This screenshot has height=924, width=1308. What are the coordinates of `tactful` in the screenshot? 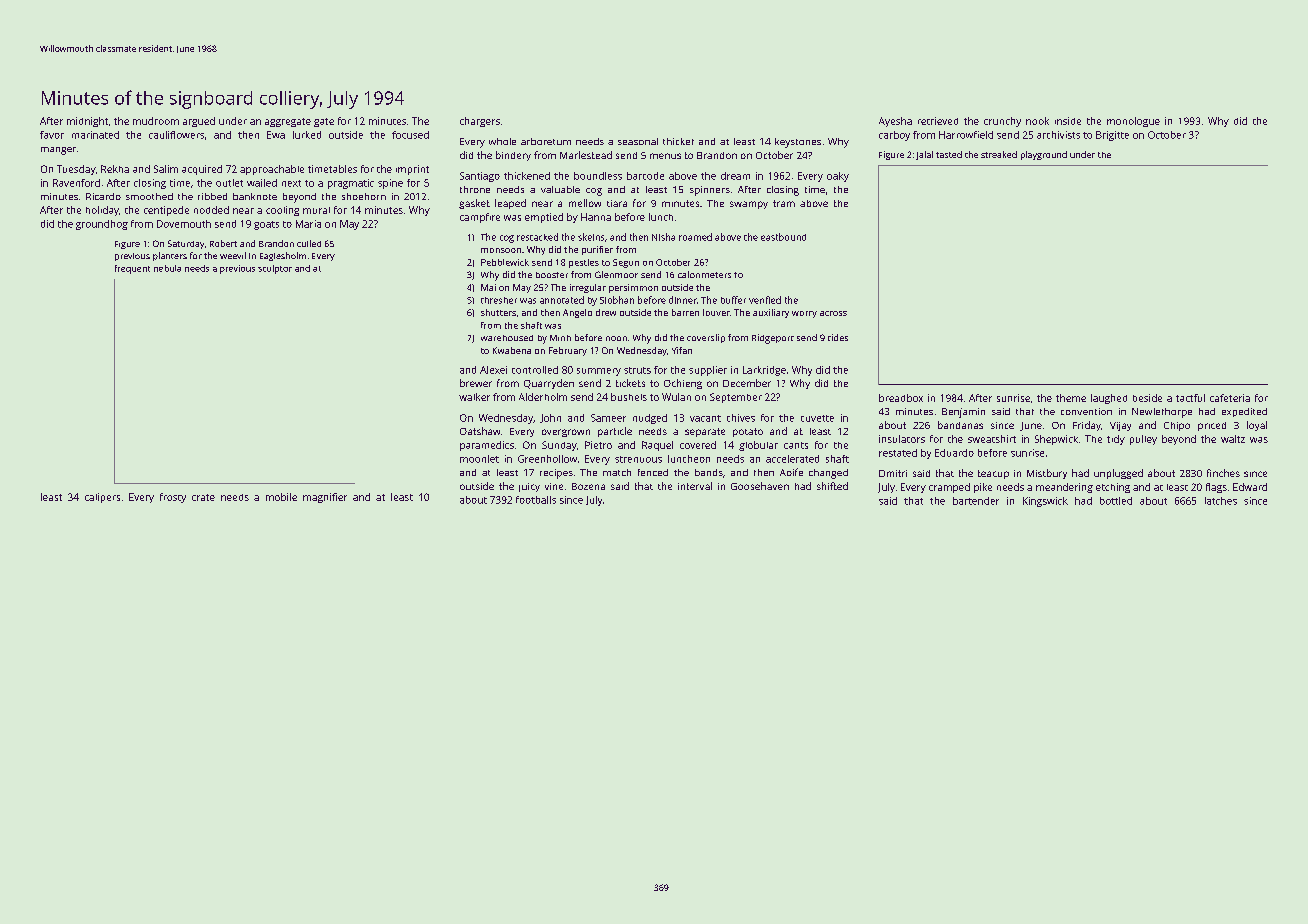 It's located at (1190, 398).
